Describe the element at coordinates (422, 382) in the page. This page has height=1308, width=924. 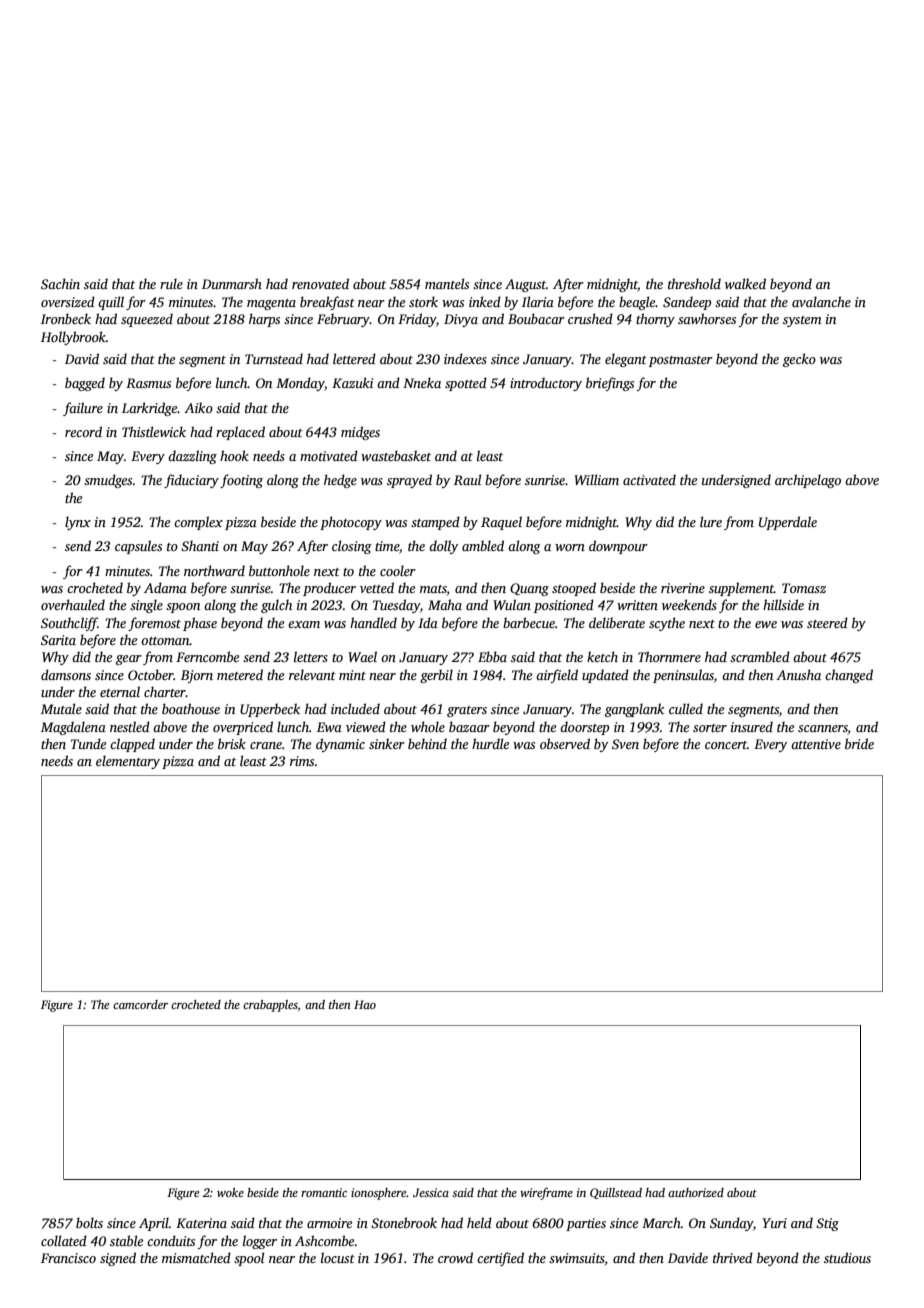
I see `Nneka` at that location.
